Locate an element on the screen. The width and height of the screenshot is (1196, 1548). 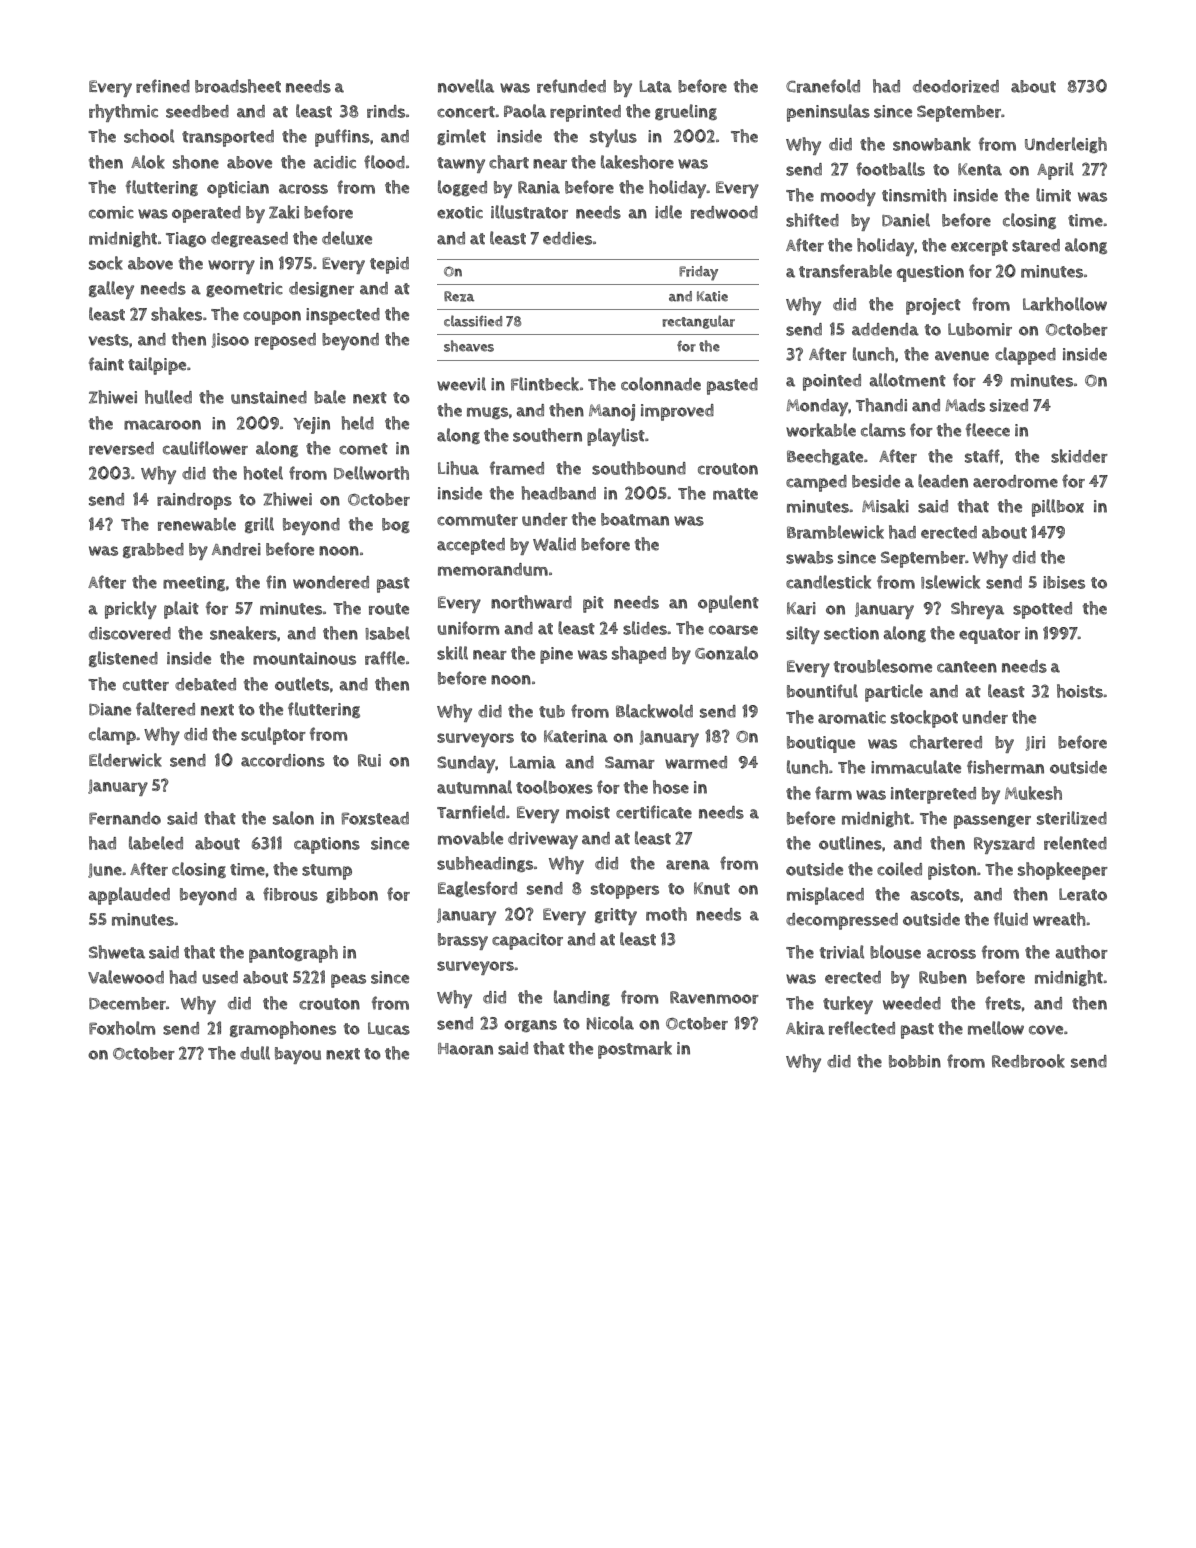
Nicola is located at coordinates (610, 1023).
